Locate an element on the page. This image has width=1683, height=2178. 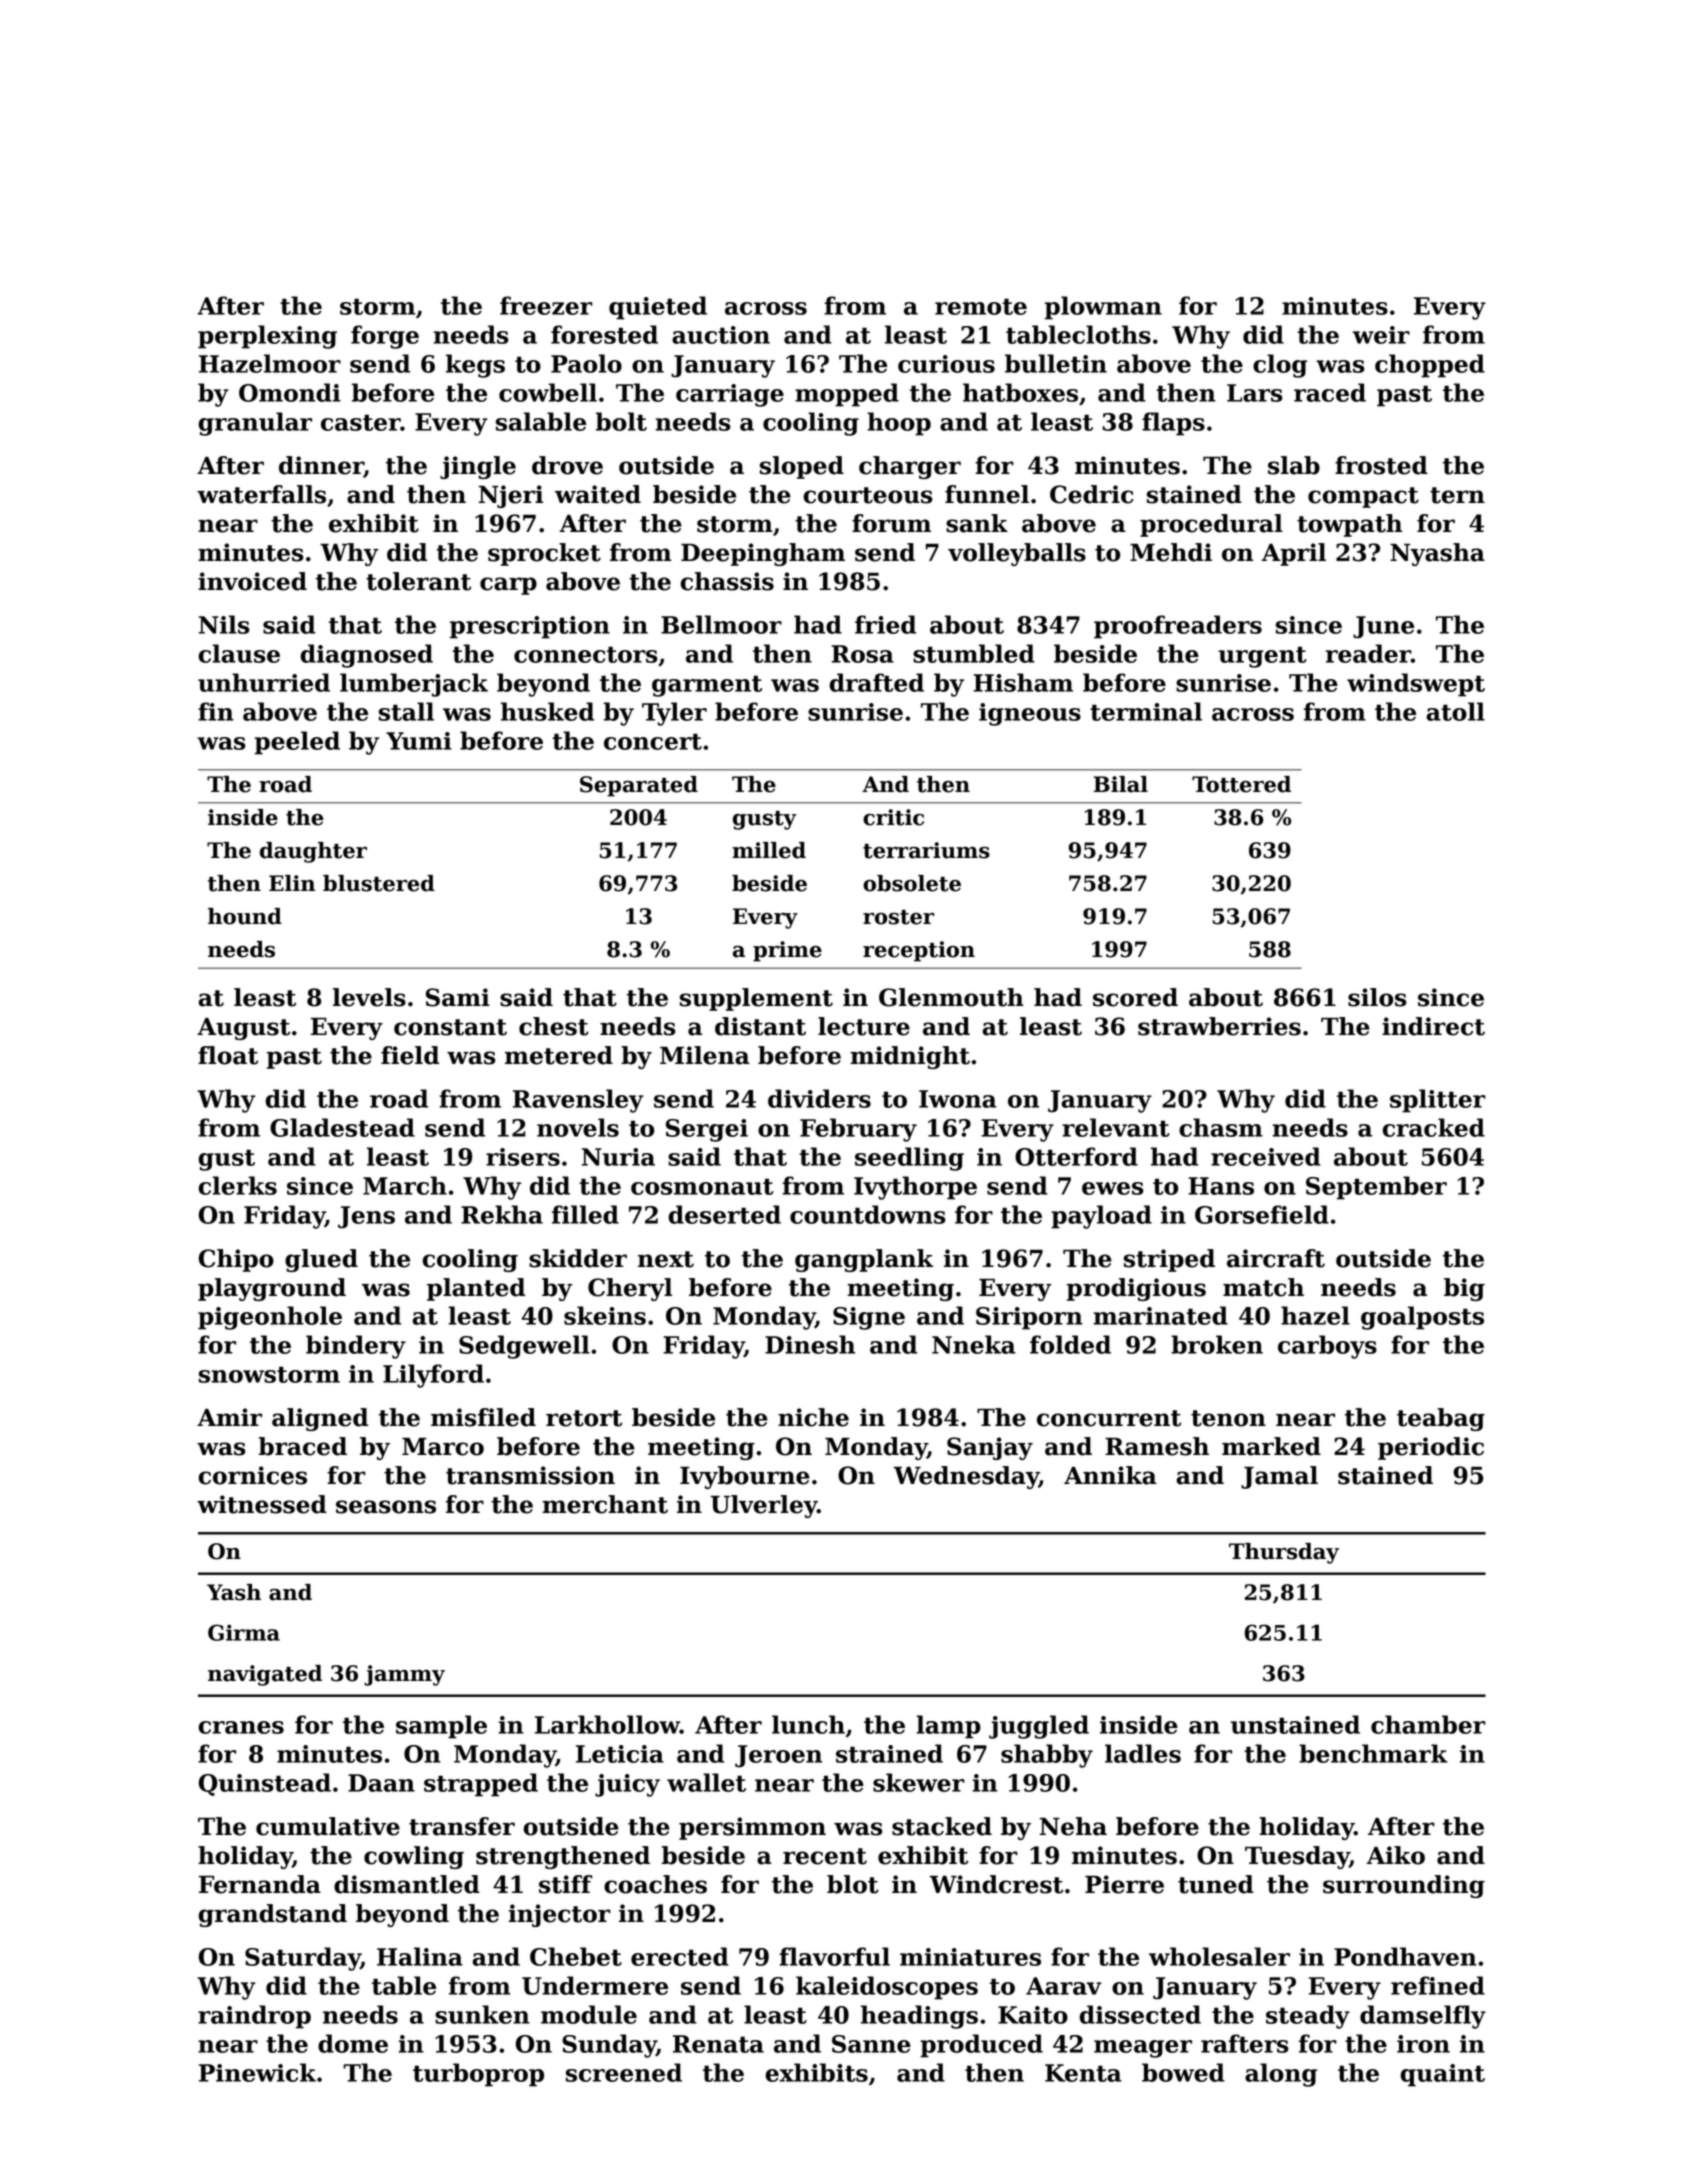
periodic is located at coordinates (1431, 1448).
